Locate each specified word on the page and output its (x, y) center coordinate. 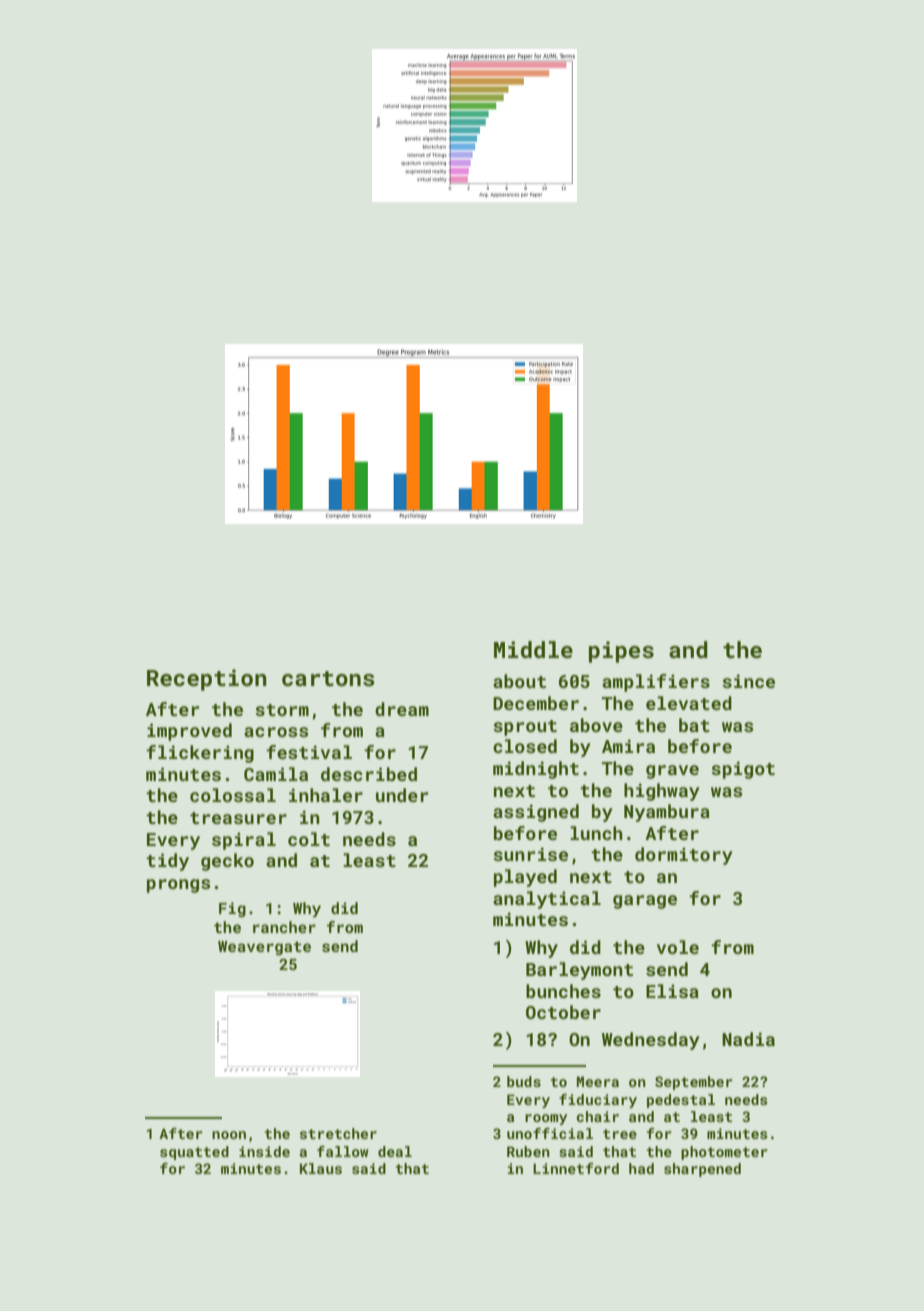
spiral (244, 841)
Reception (207, 680)
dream (402, 709)
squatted (194, 1153)
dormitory (684, 856)
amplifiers (656, 683)
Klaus (321, 1168)
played (525, 878)
